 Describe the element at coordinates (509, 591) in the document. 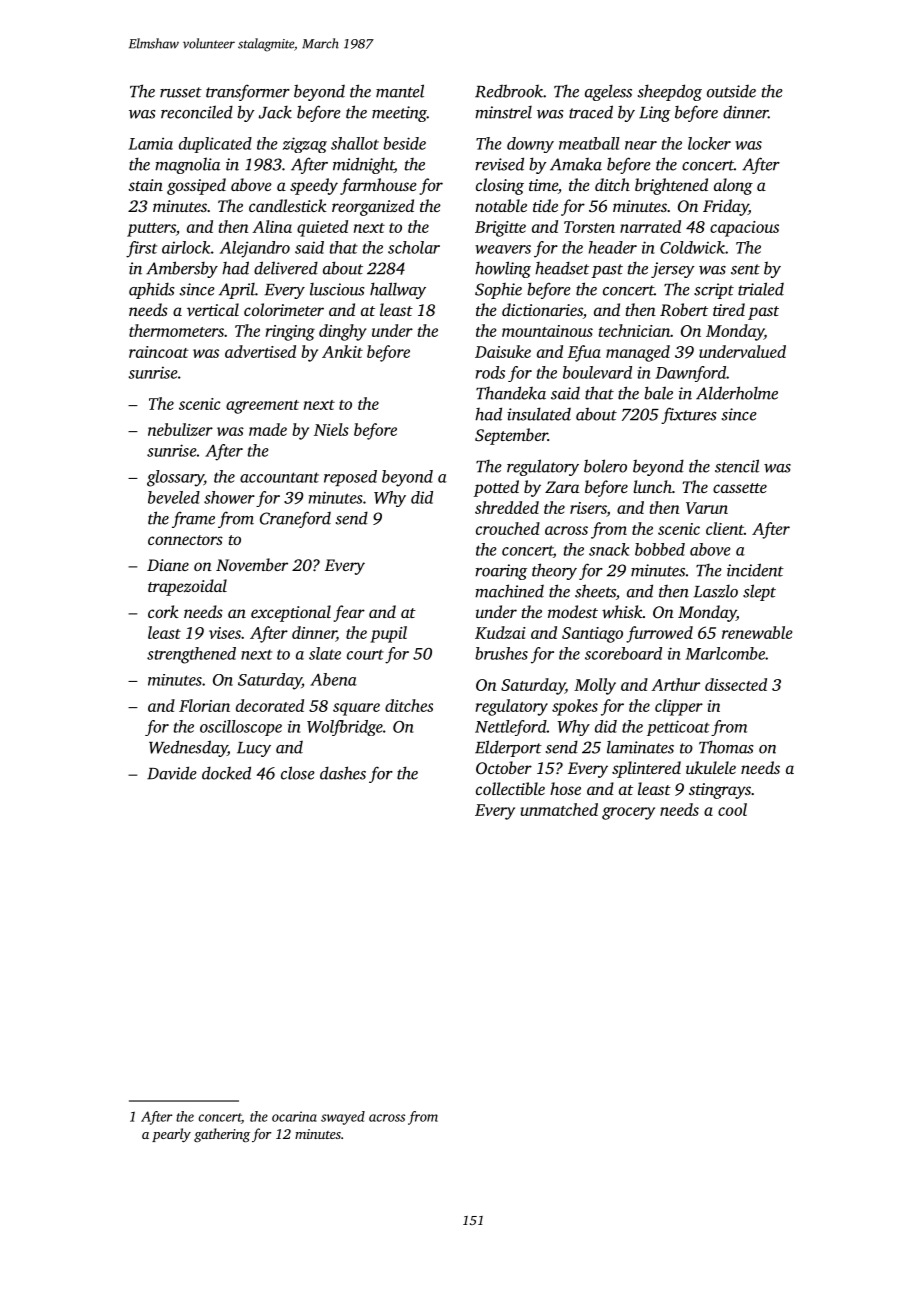

I see `machined` at that location.
